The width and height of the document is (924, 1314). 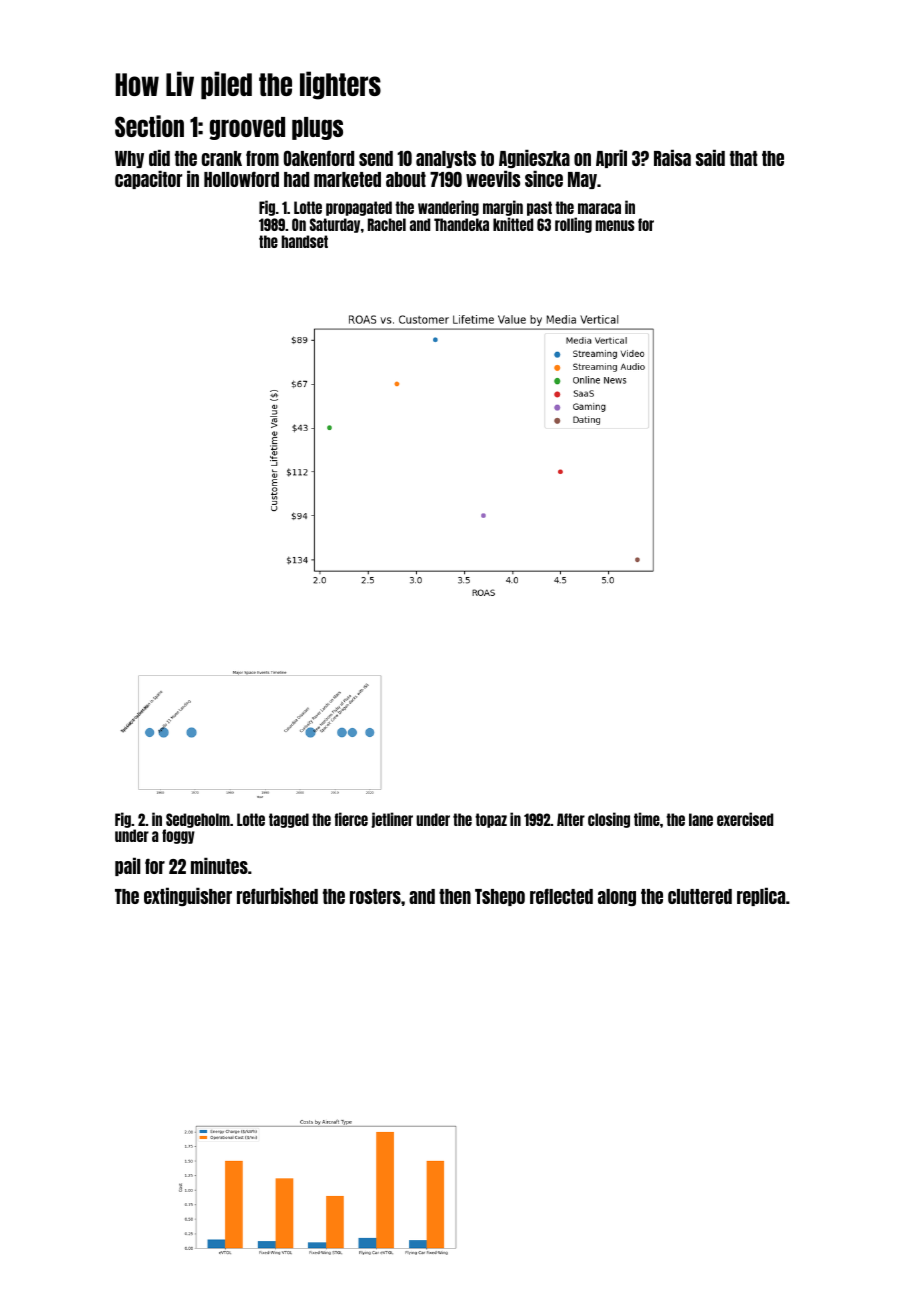 What do you see at coordinates (277, 895) in the document?
I see `refurbished` at bounding box center [277, 895].
